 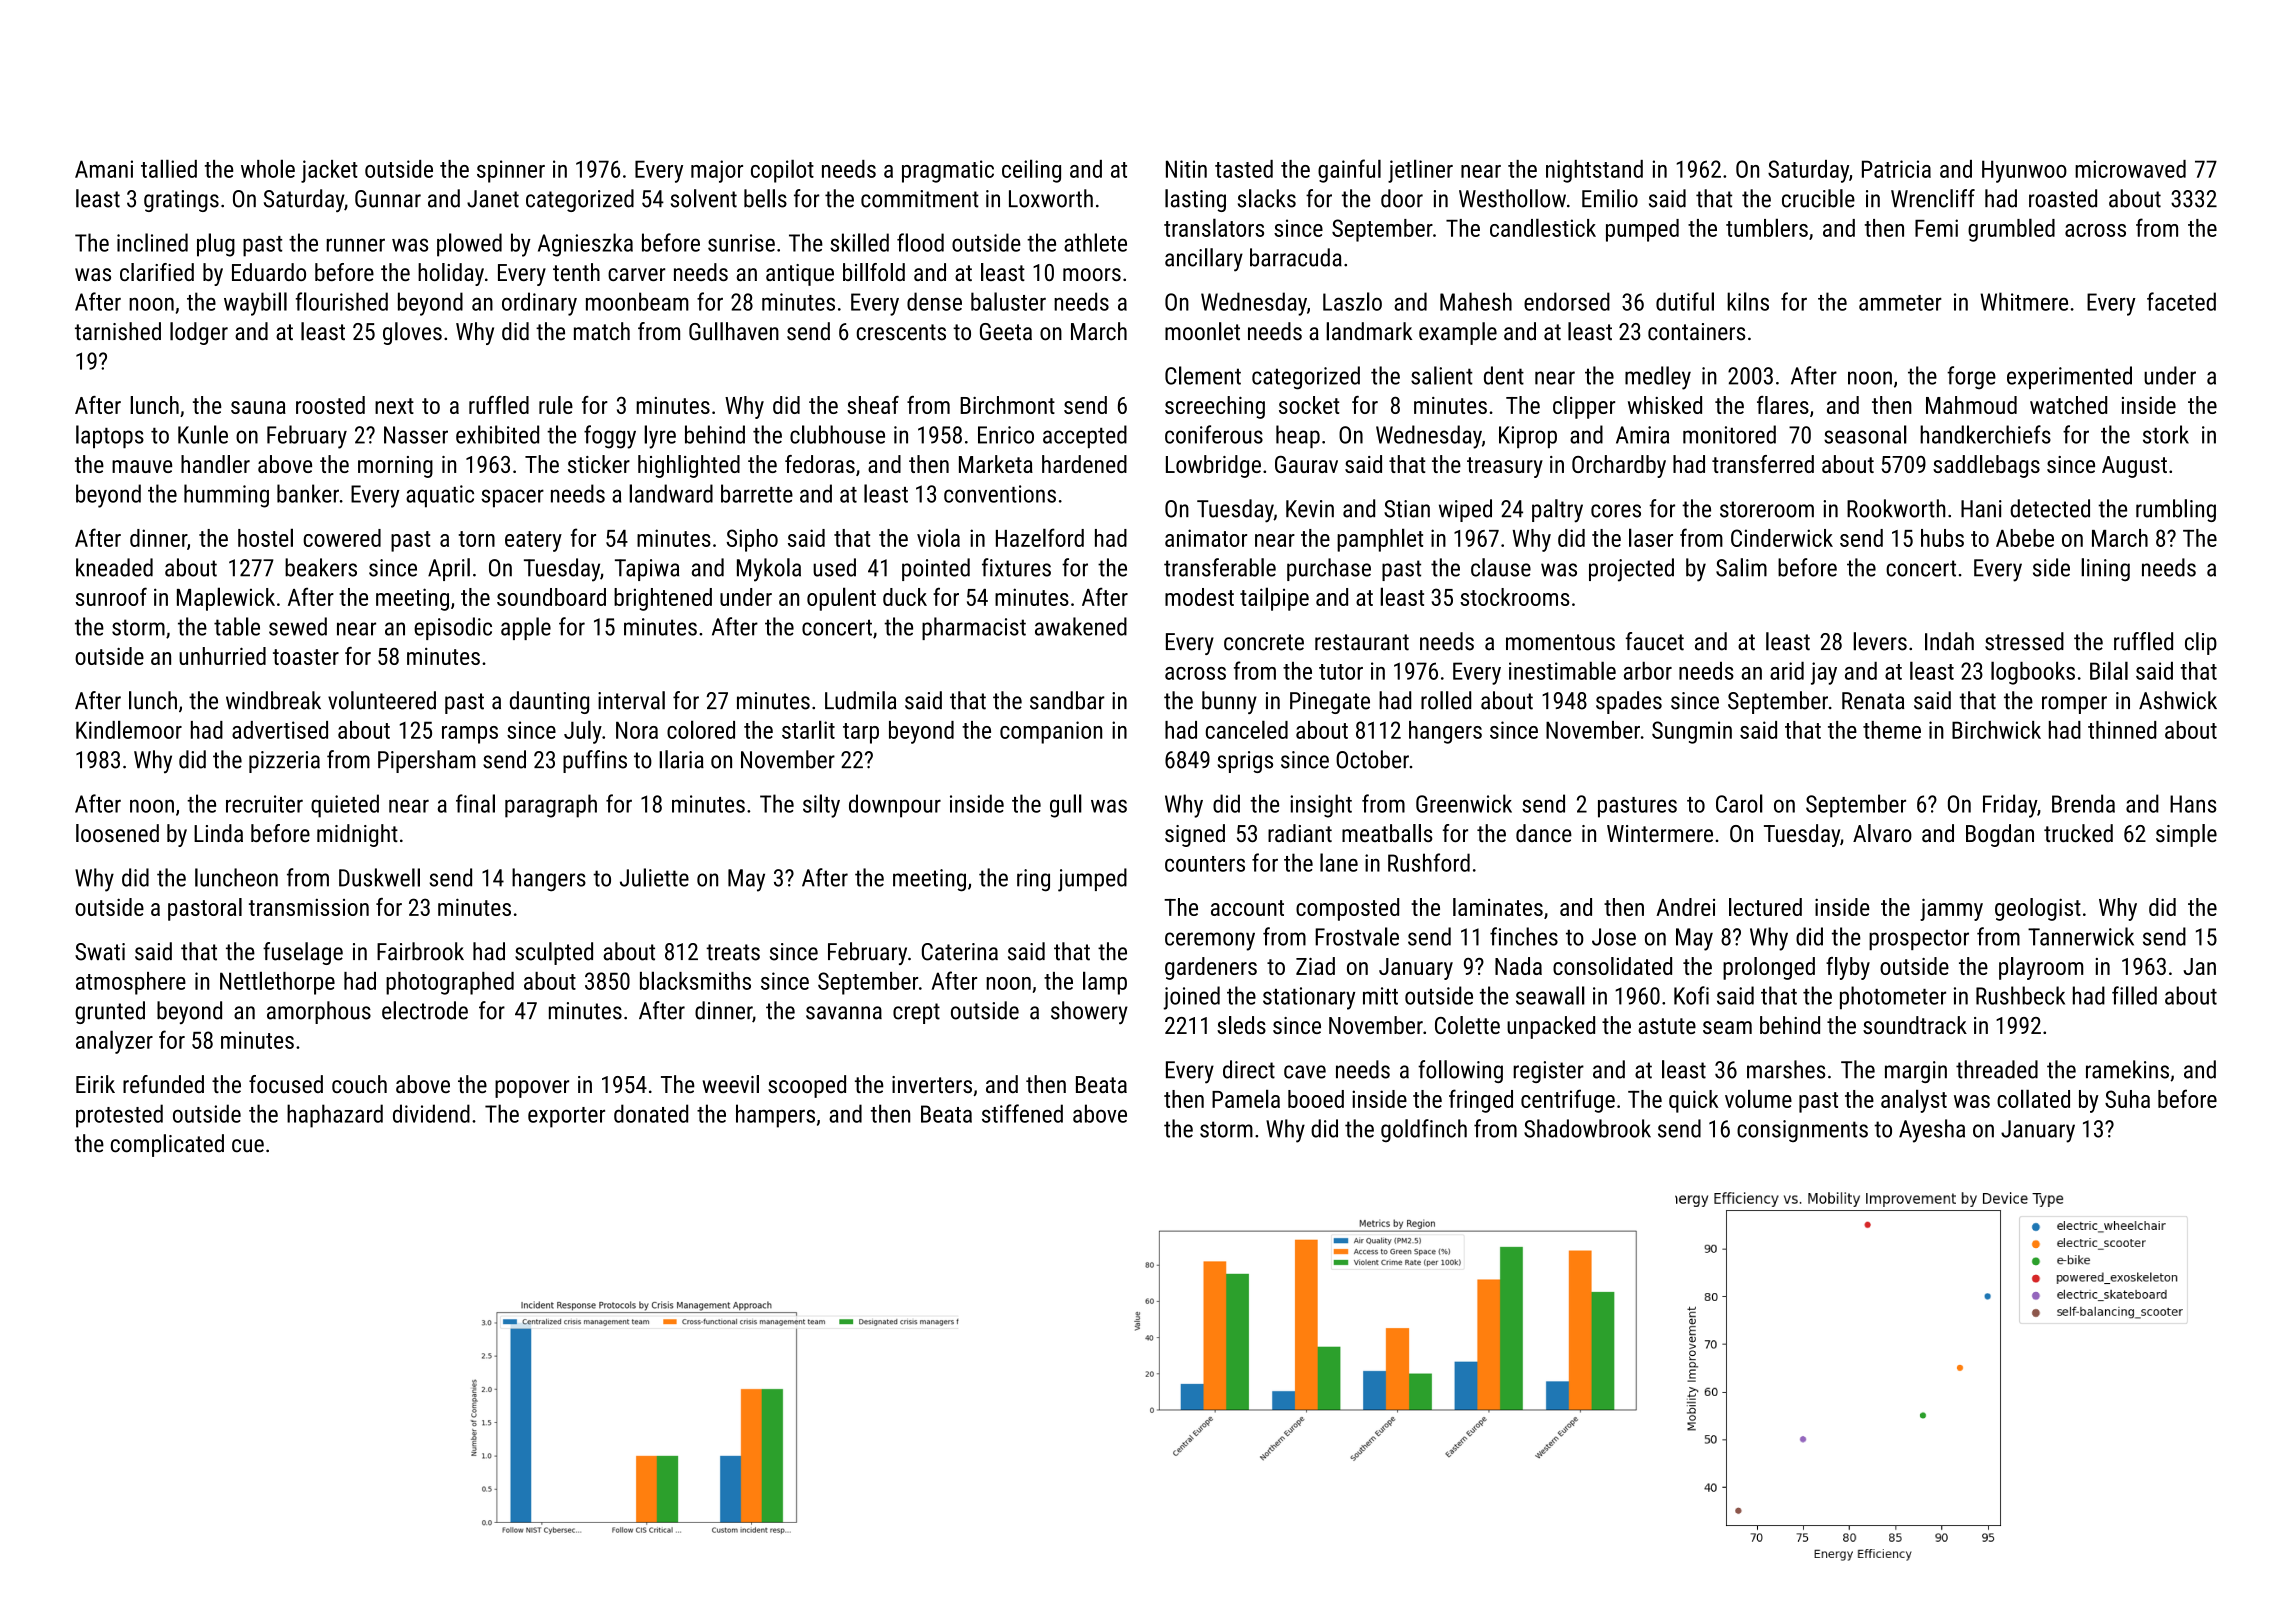 What do you see at coordinates (637, 274) in the document?
I see `carver` at bounding box center [637, 274].
